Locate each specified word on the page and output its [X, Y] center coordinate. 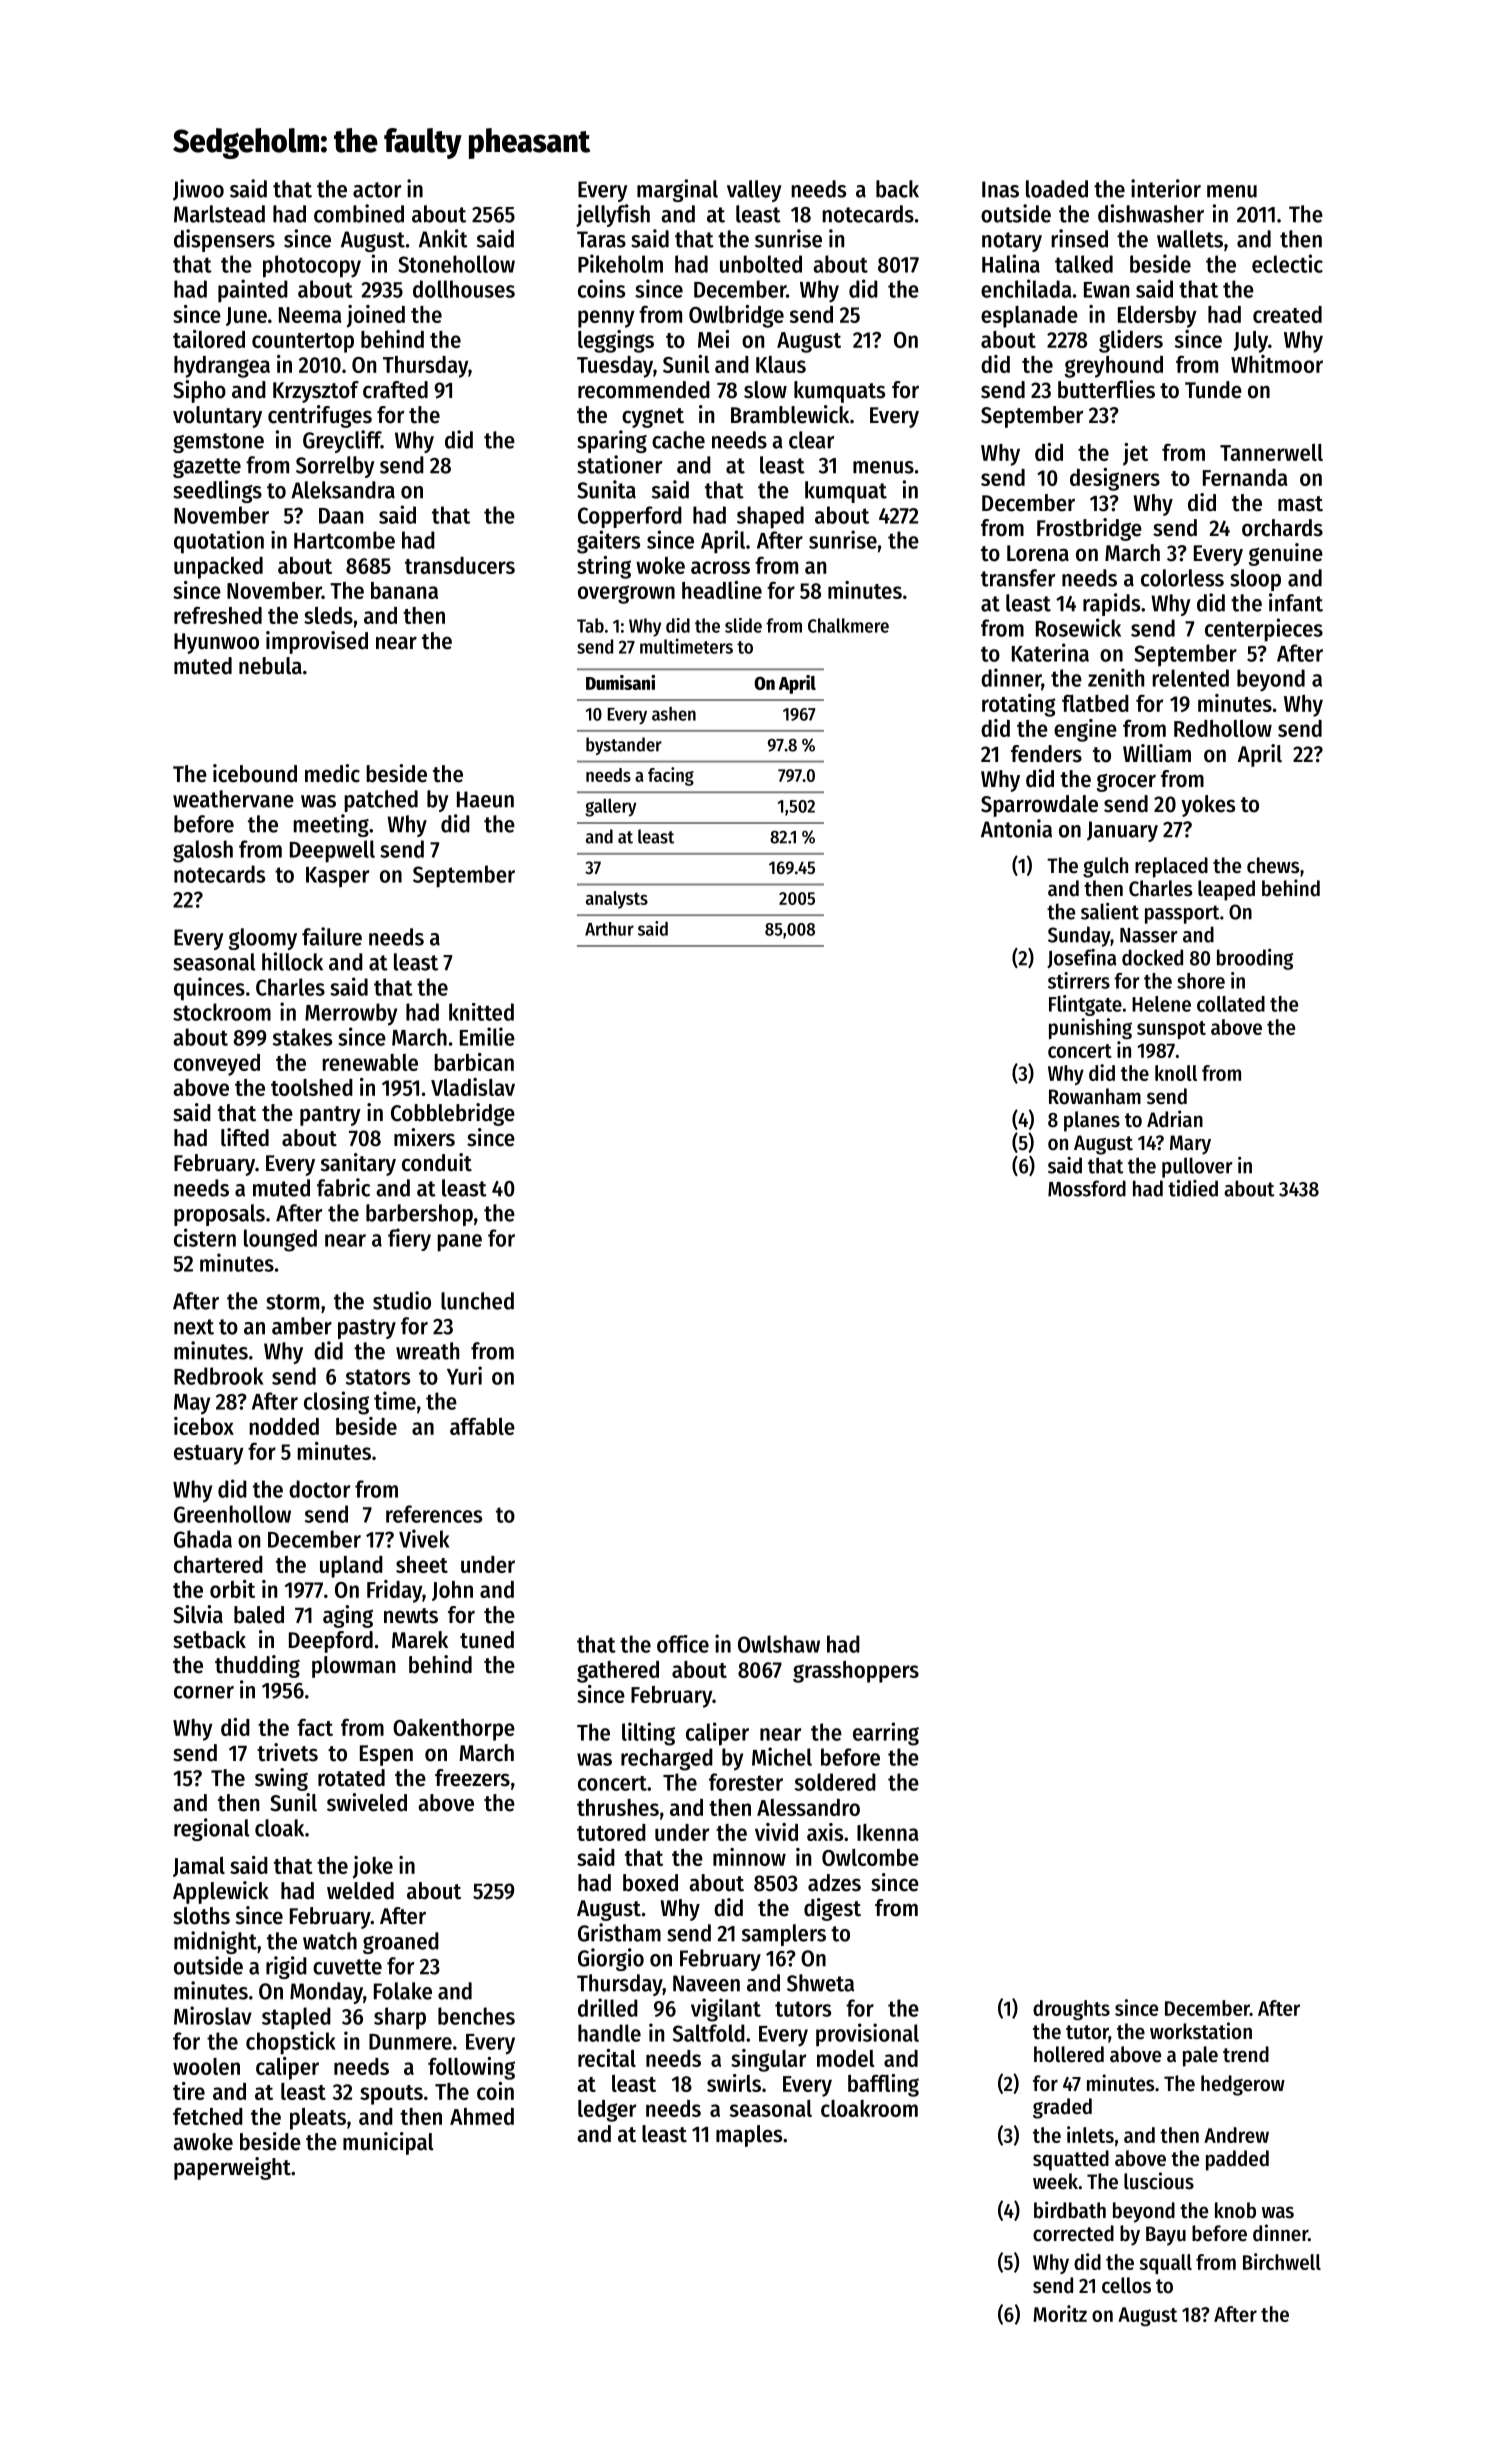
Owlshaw [779, 1644]
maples [749, 2136]
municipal [388, 2143]
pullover [1197, 1167]
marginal [677, 190]
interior [1166, 188]
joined [376, 316]
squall [1165, 2264]
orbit [232, 1589]
